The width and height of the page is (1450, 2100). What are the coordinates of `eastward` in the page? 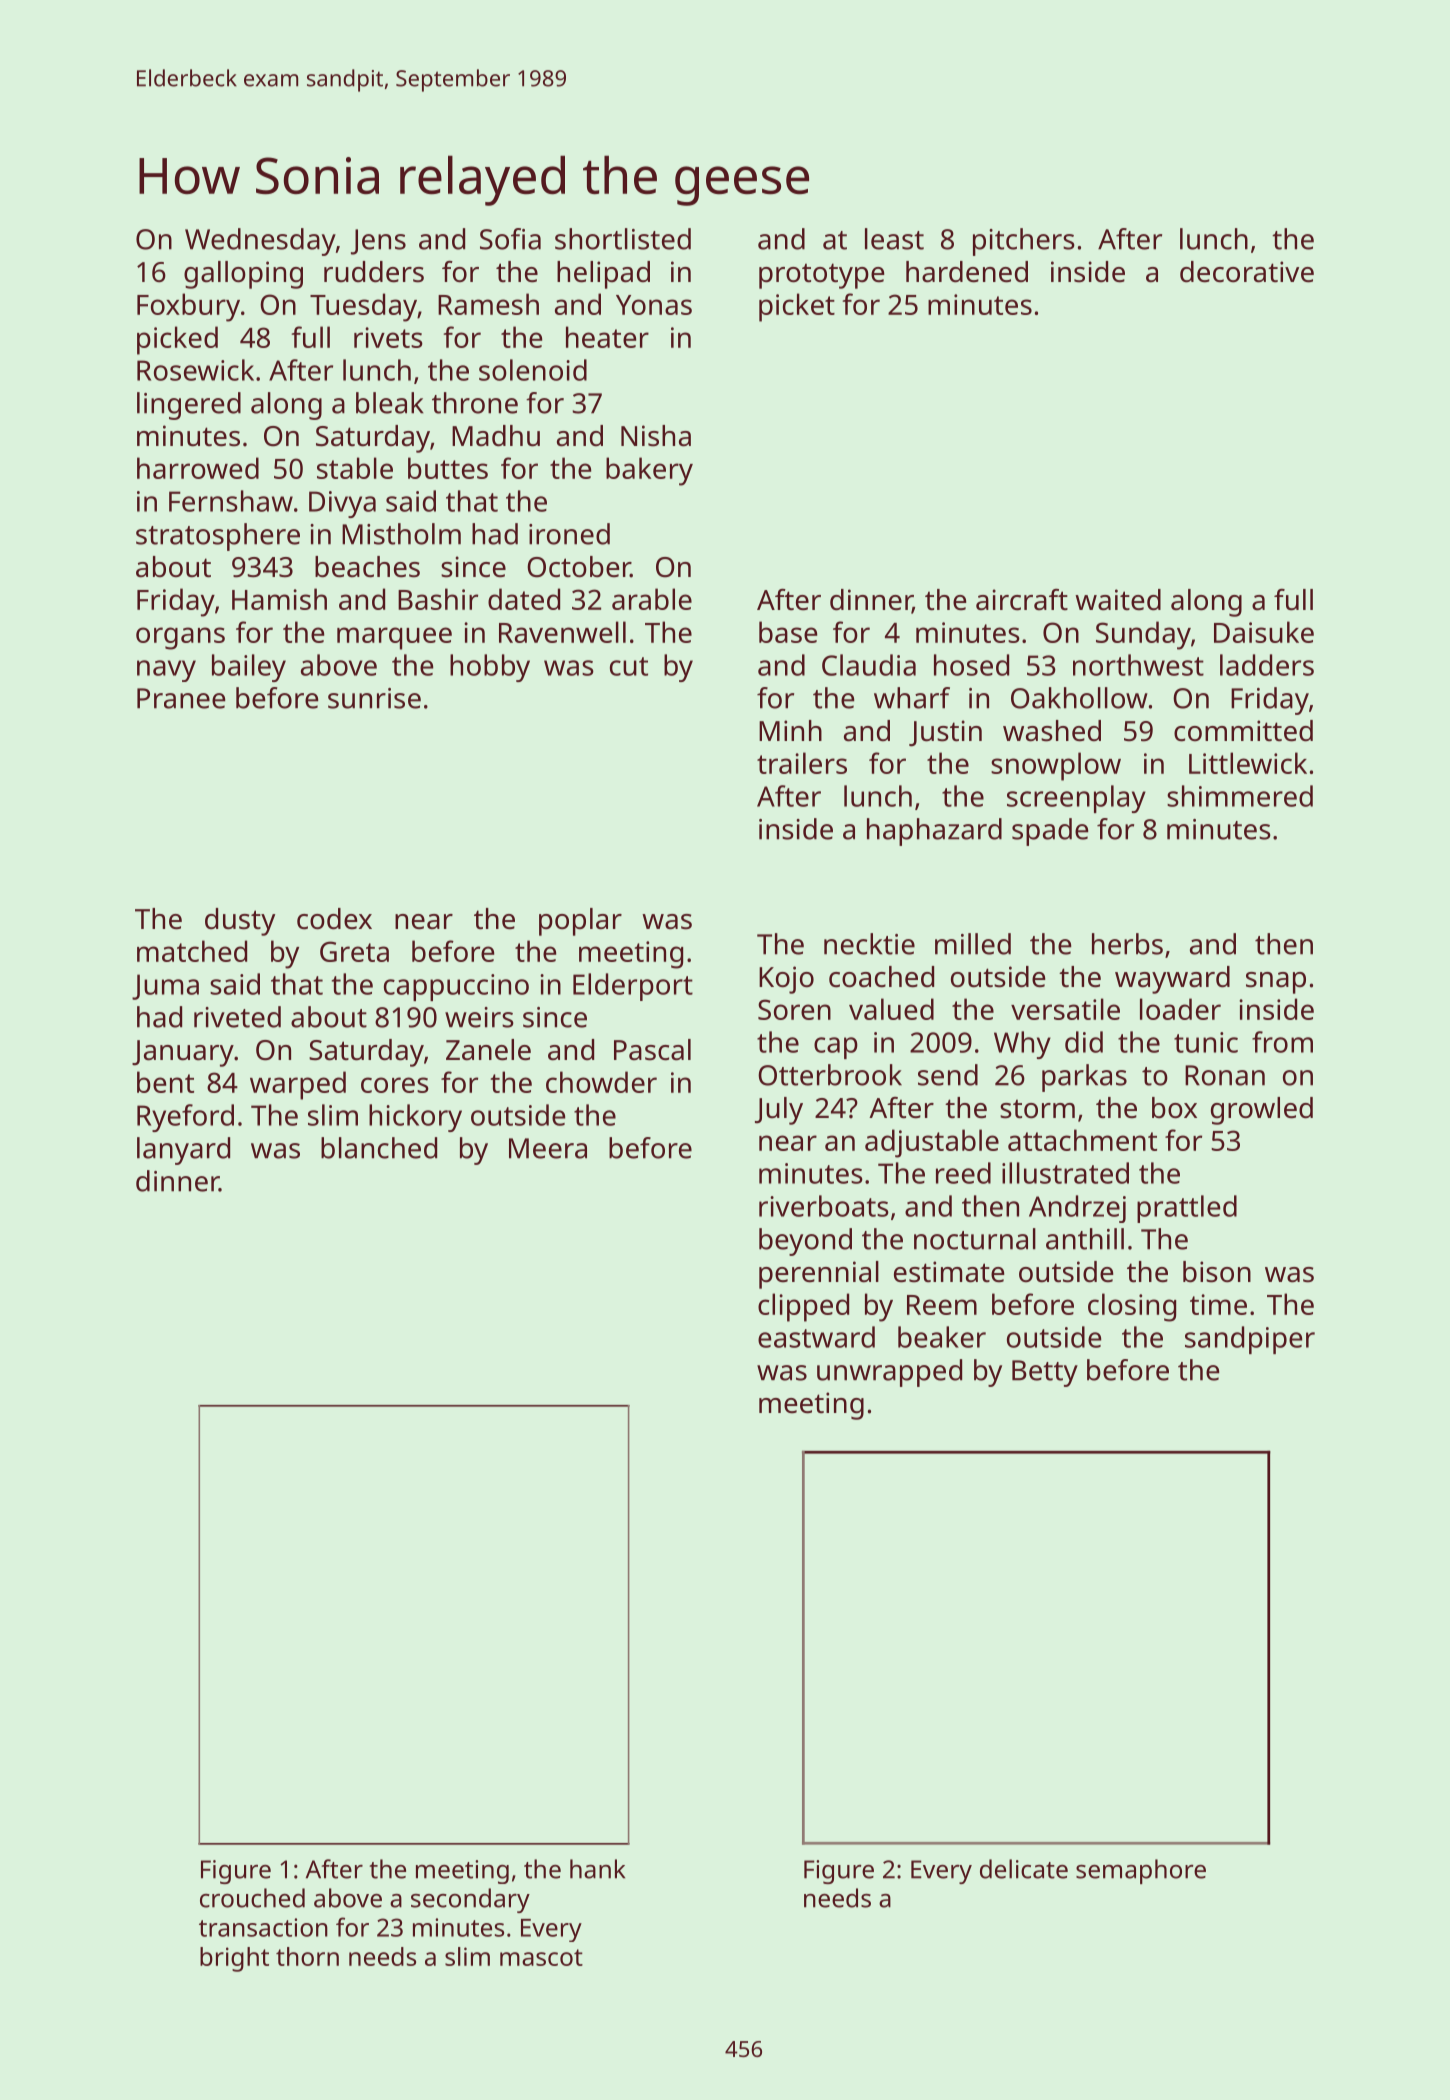 It's located at (816, 1337).
